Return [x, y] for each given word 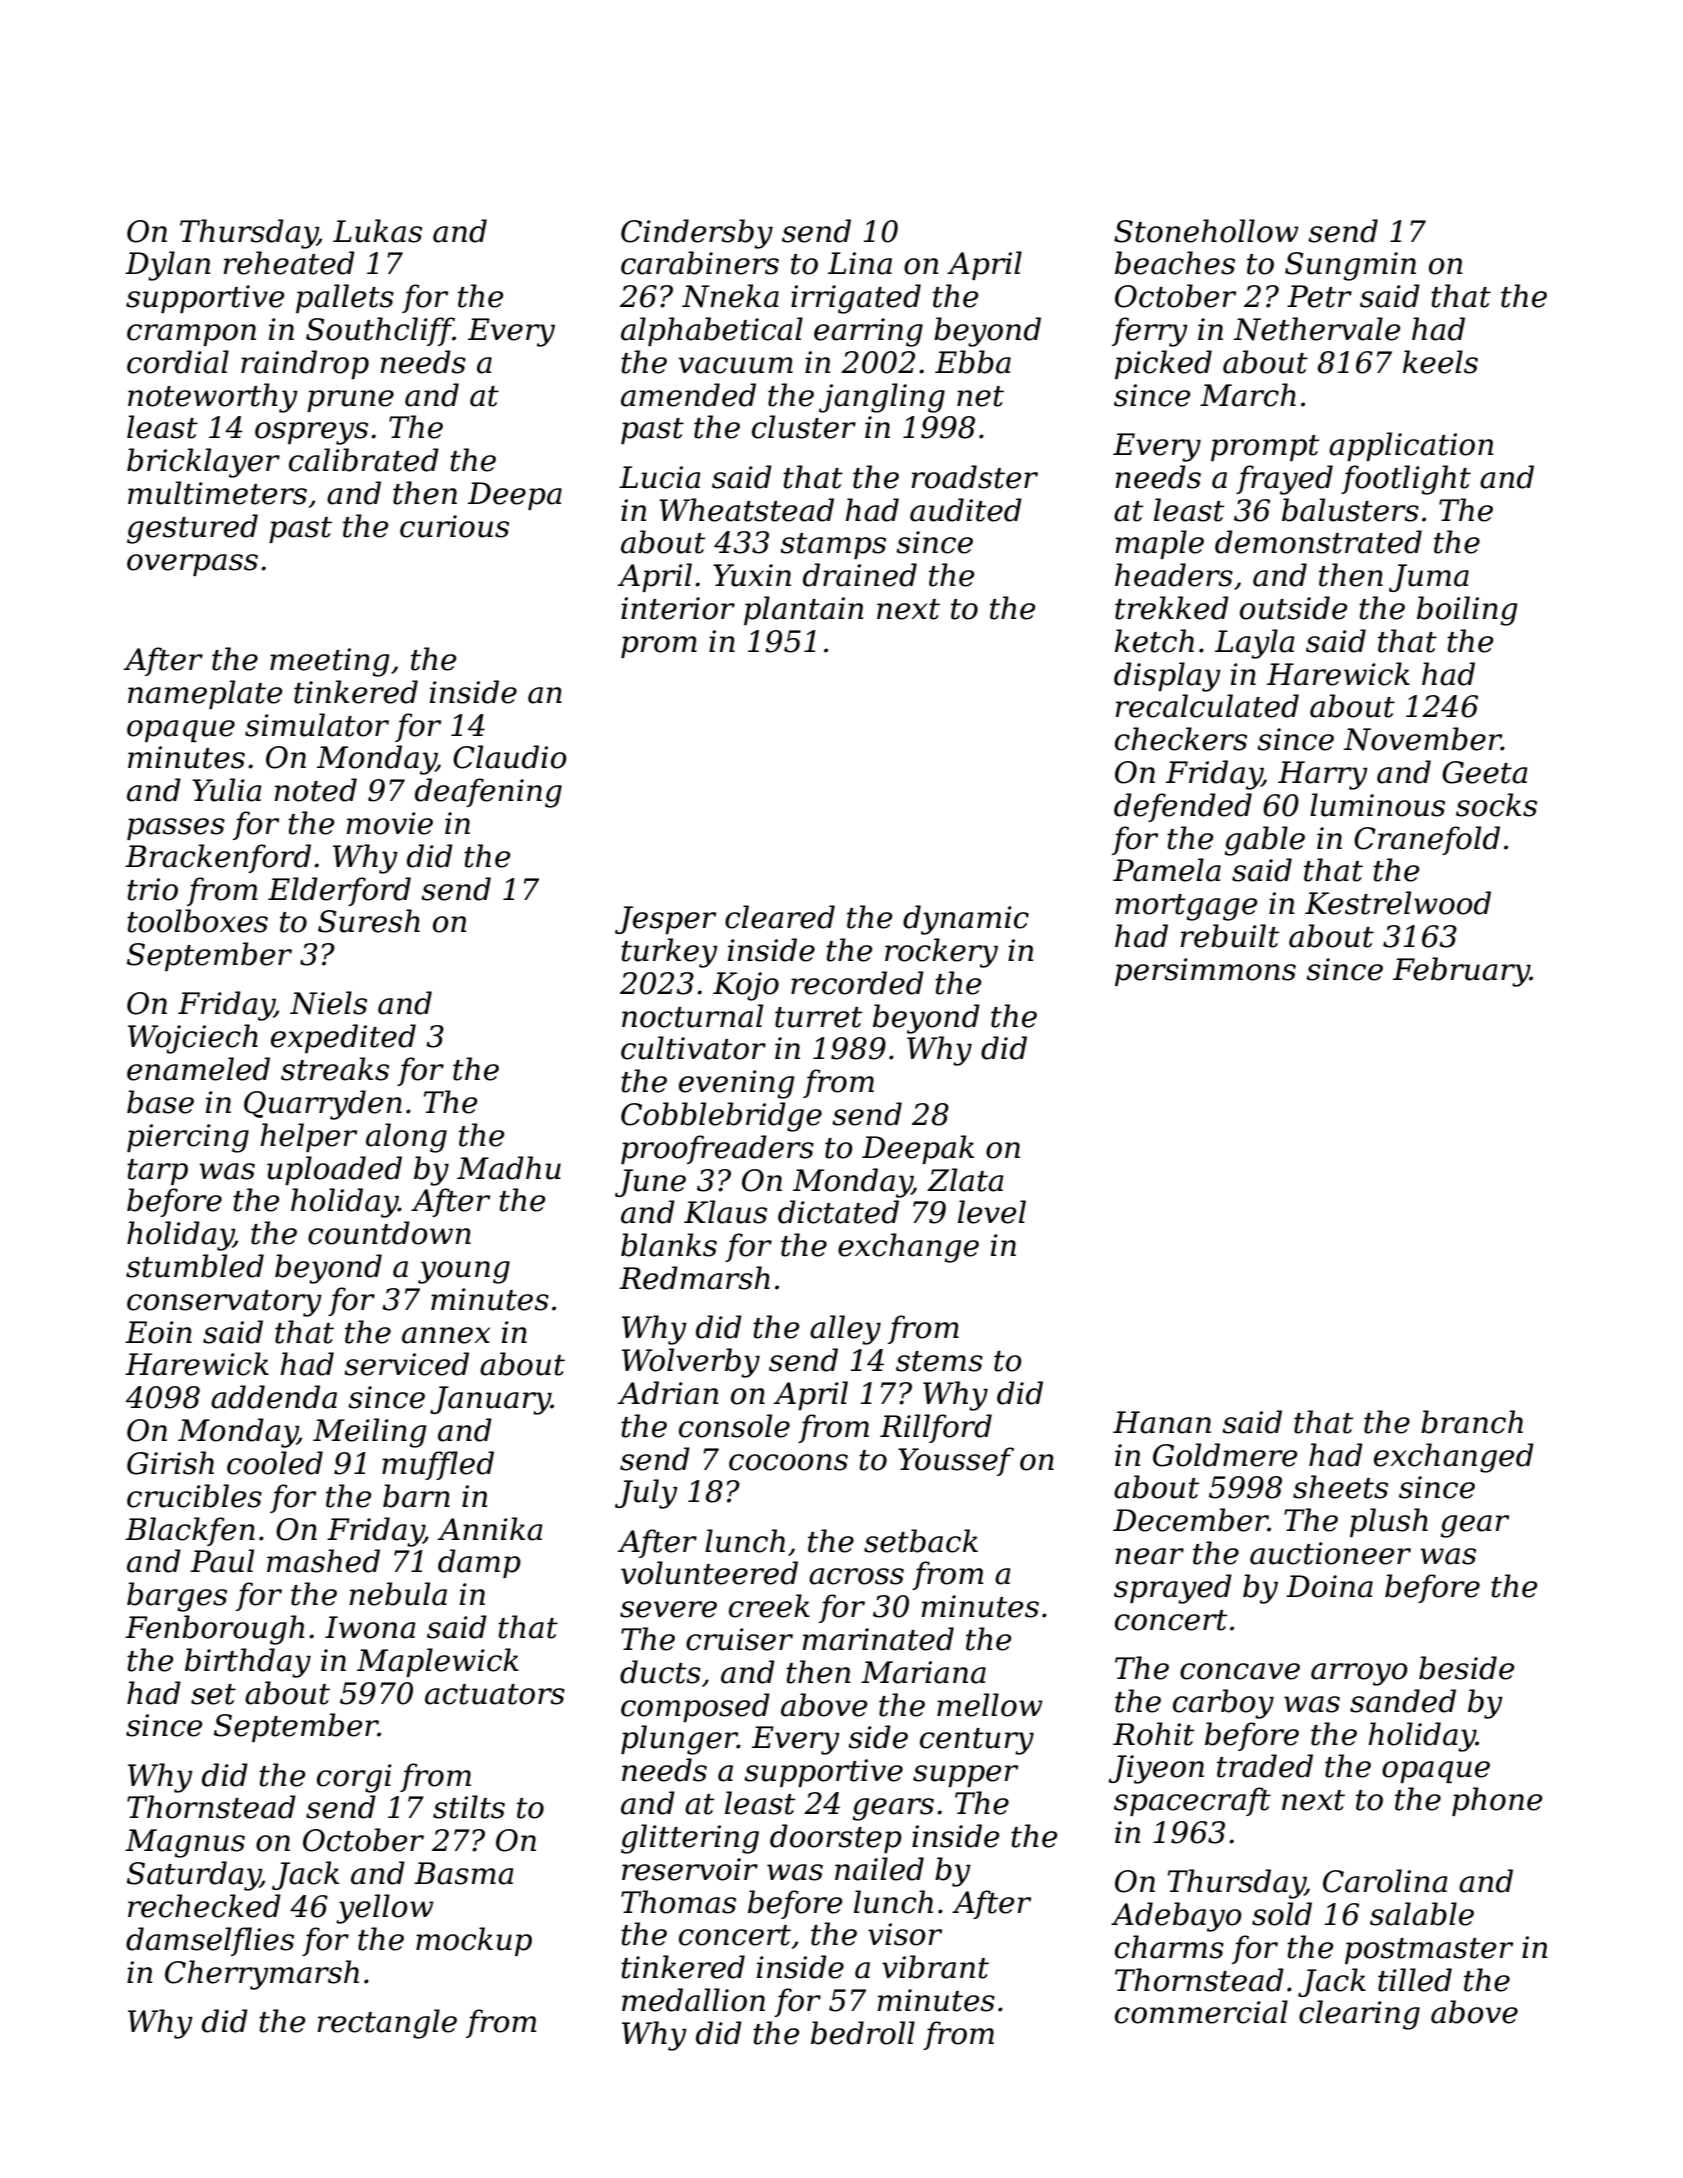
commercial [1201, 2012]
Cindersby [697, 234]
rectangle [387, 2024]
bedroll [863, 2033]
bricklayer [203, 463]
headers [1174, 575]
